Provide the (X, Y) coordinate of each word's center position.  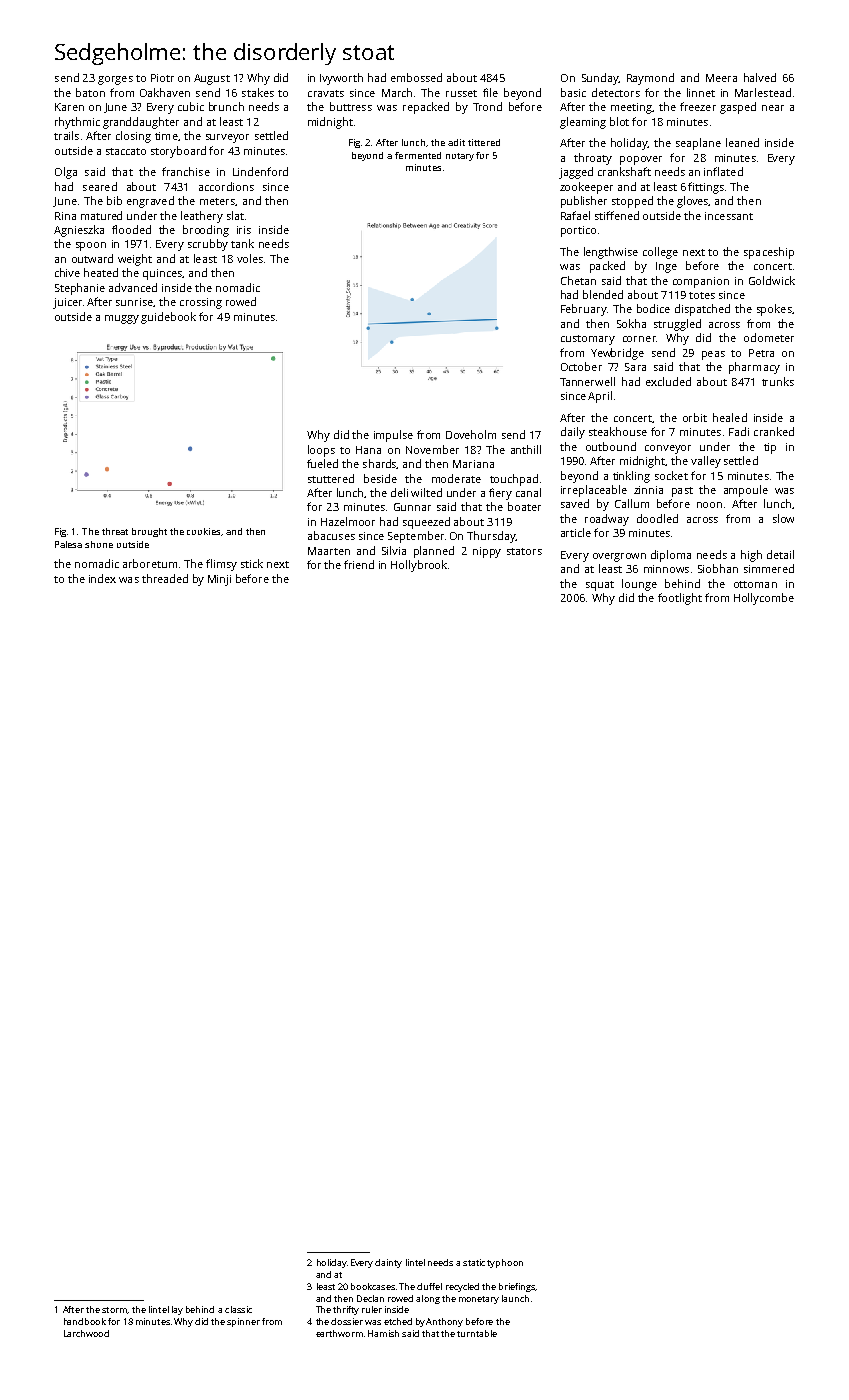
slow (783, 518)
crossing (201, 303)
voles (250, 258)
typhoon (505, 1263)
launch (515, 1298)
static (474, 1262)
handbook (85, 1321)
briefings (517, 1287)
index (102, 578)
